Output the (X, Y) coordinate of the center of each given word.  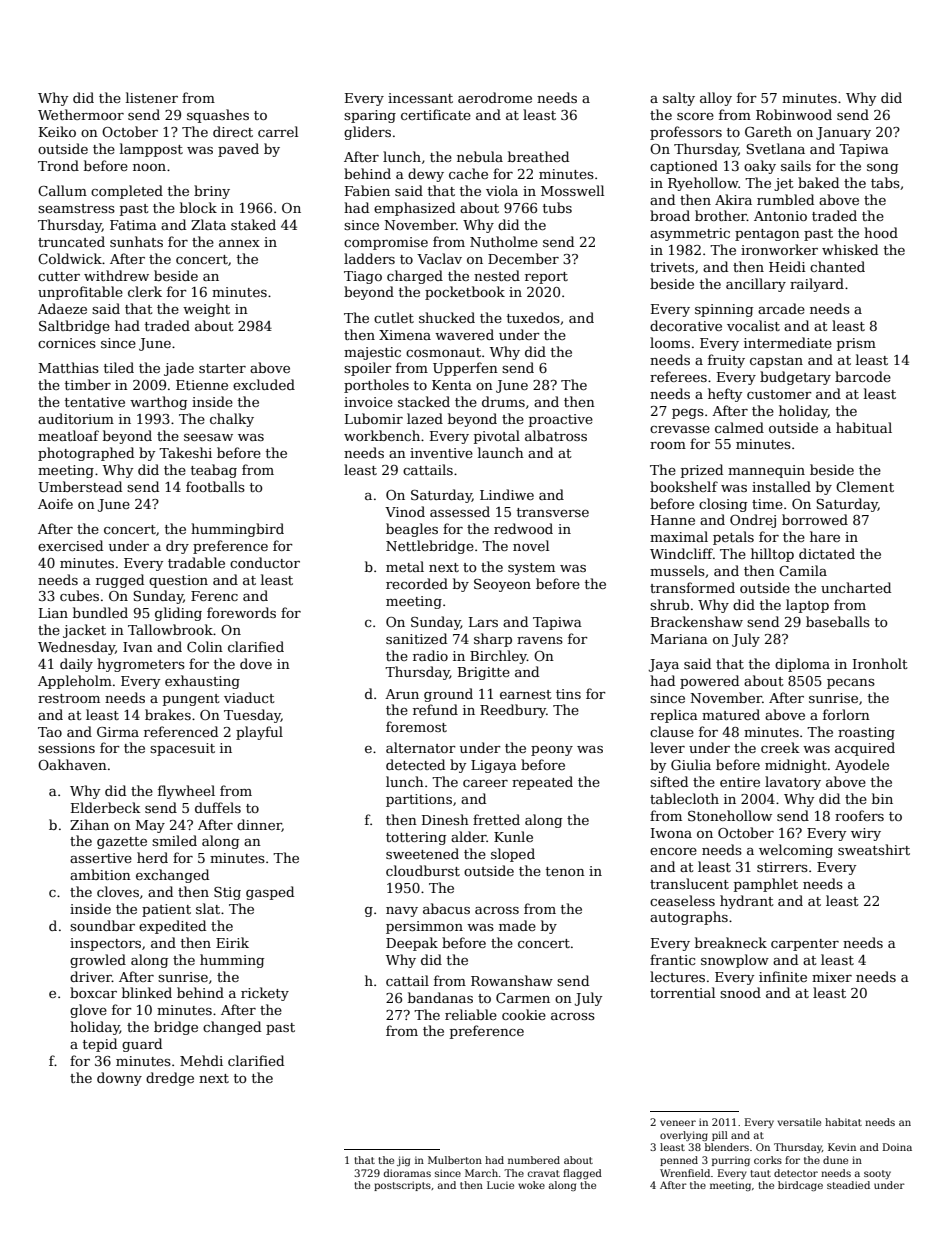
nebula (480, 156)
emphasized (414, 209)
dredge (170, 1079)
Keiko (57, 131)
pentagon (767, 235)
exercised (70, 545)
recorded (417, 583)
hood (881, 232)
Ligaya (494, 766)
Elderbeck (106, 807)
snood (740, 992)
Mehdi (201, 1060)
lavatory (793, 783)
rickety (265, 994)
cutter (59, 276)
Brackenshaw (697, 621)
